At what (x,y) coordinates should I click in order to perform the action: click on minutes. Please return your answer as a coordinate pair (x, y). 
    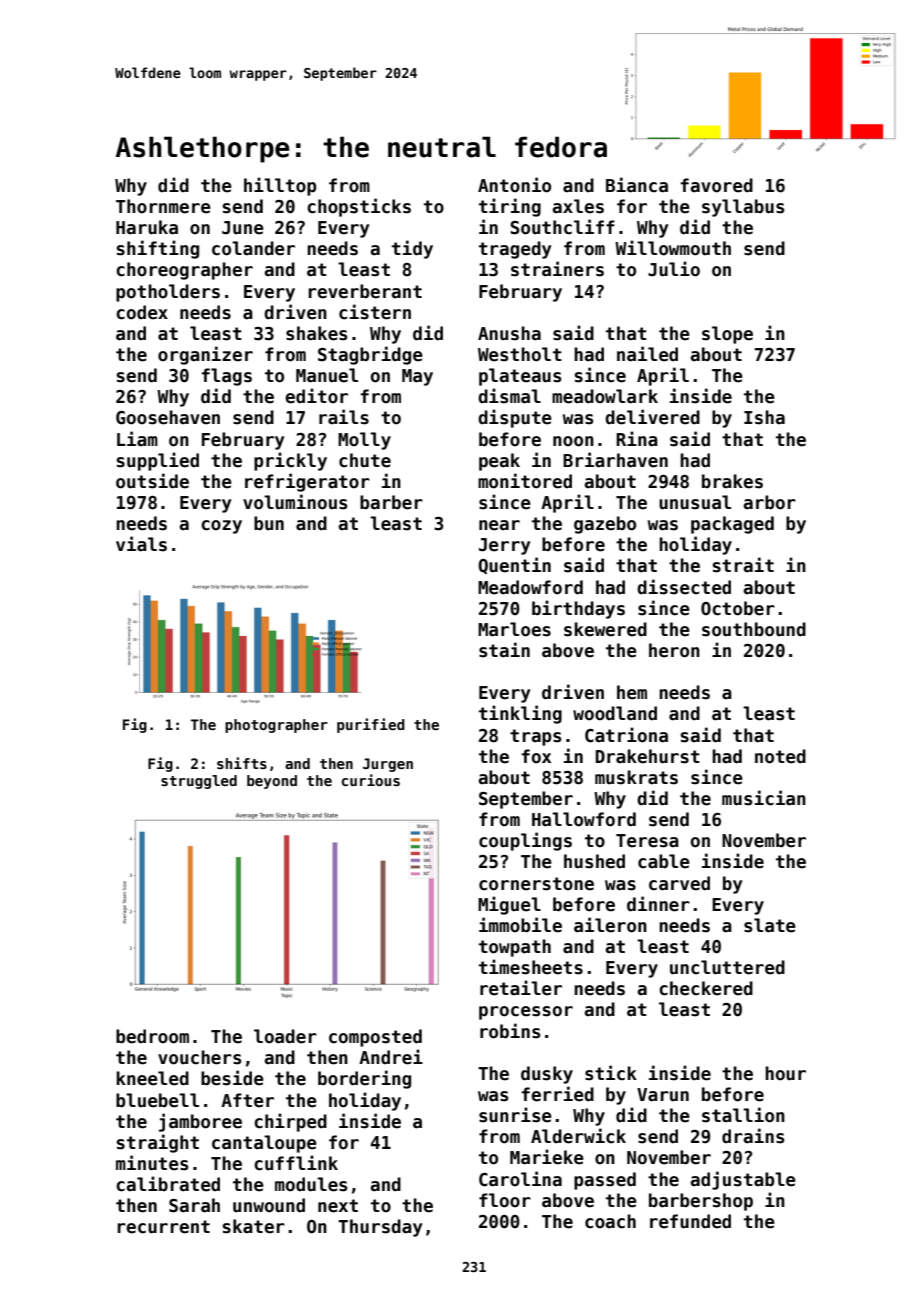
    Looking at the image, I should click on (152, 1163).
